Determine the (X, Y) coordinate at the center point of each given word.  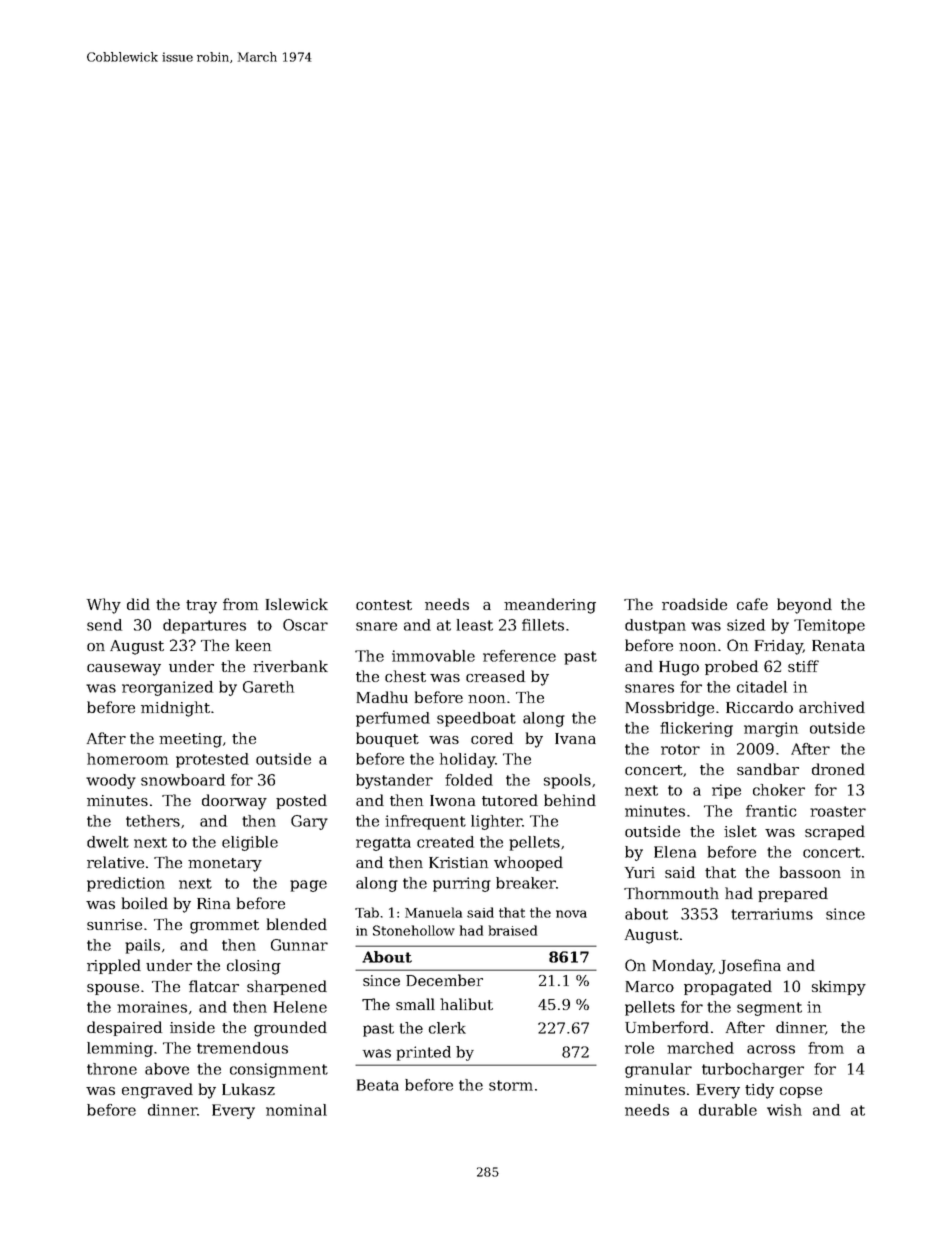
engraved (157, 1091)
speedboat (476, 719)
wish (784, 1110)
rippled (114, 966)
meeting (190, 740)
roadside (694, 604)
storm (511, 1085)
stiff (803, 666)
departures (204, 626)
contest (384, 605)
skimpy (839, 988)
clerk (447, 1028)
